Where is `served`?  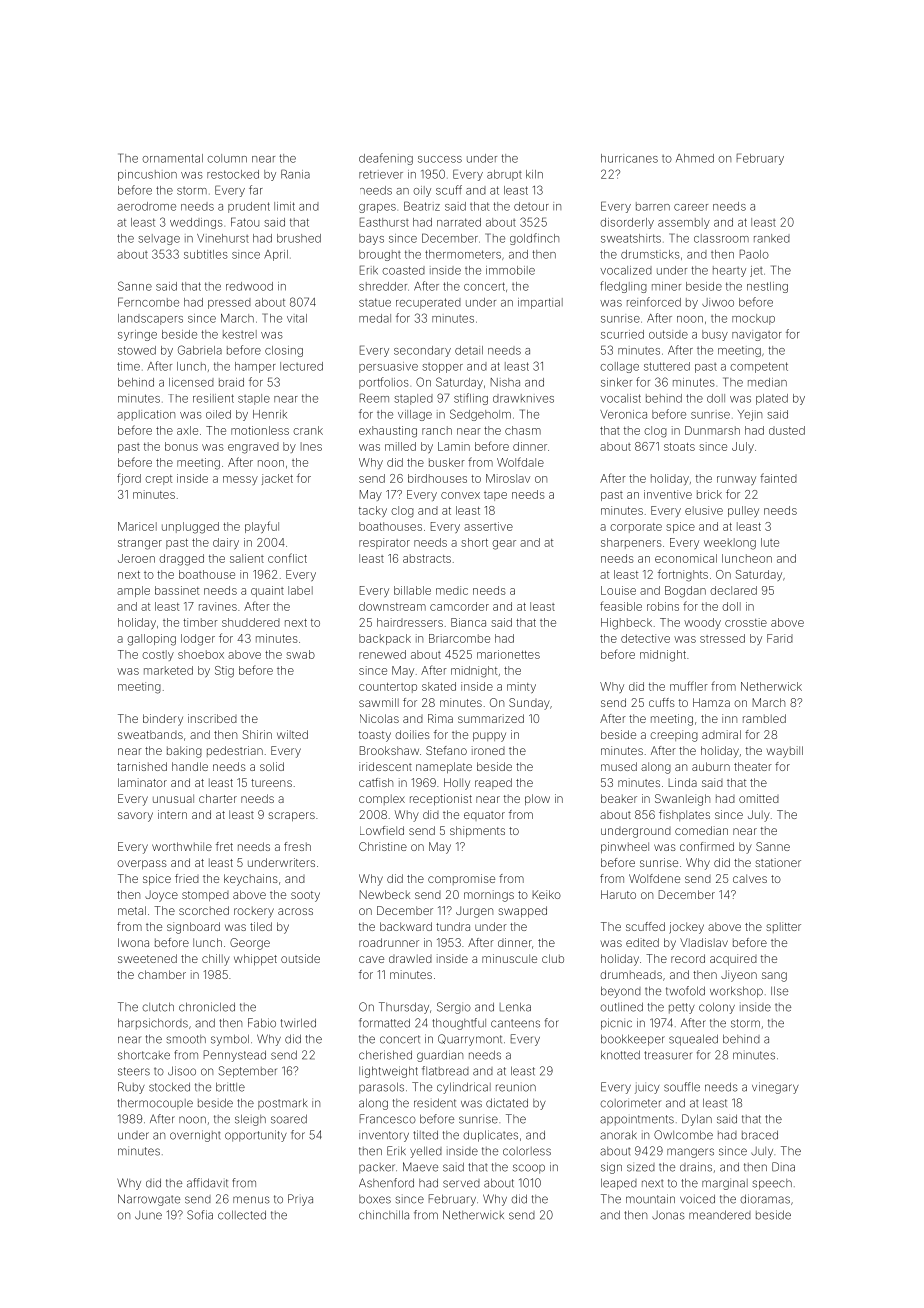
served is located at coordinates (461, 1183).
